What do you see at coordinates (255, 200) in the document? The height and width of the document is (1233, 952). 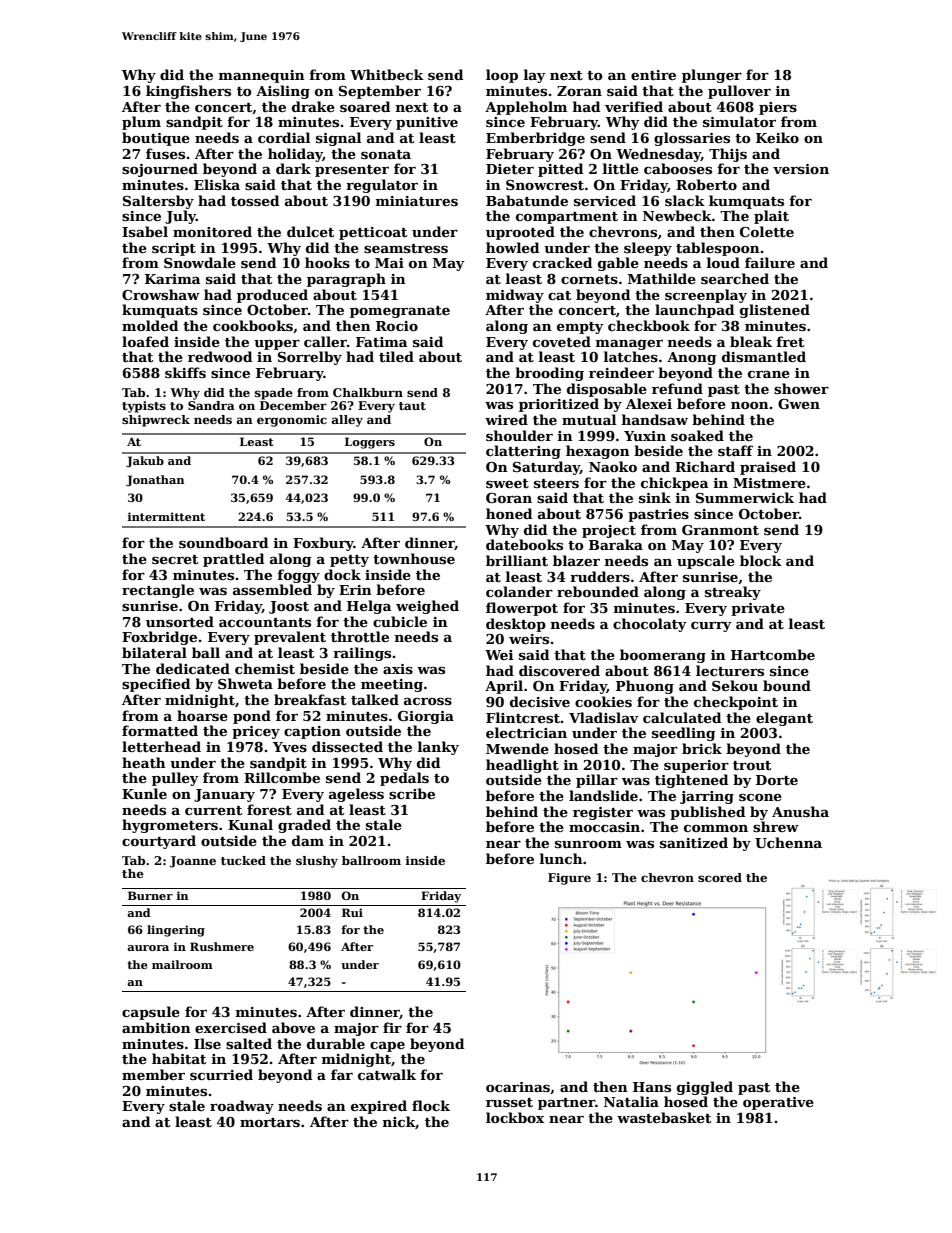 I see `tossed` at bounding box center [255, 200].
